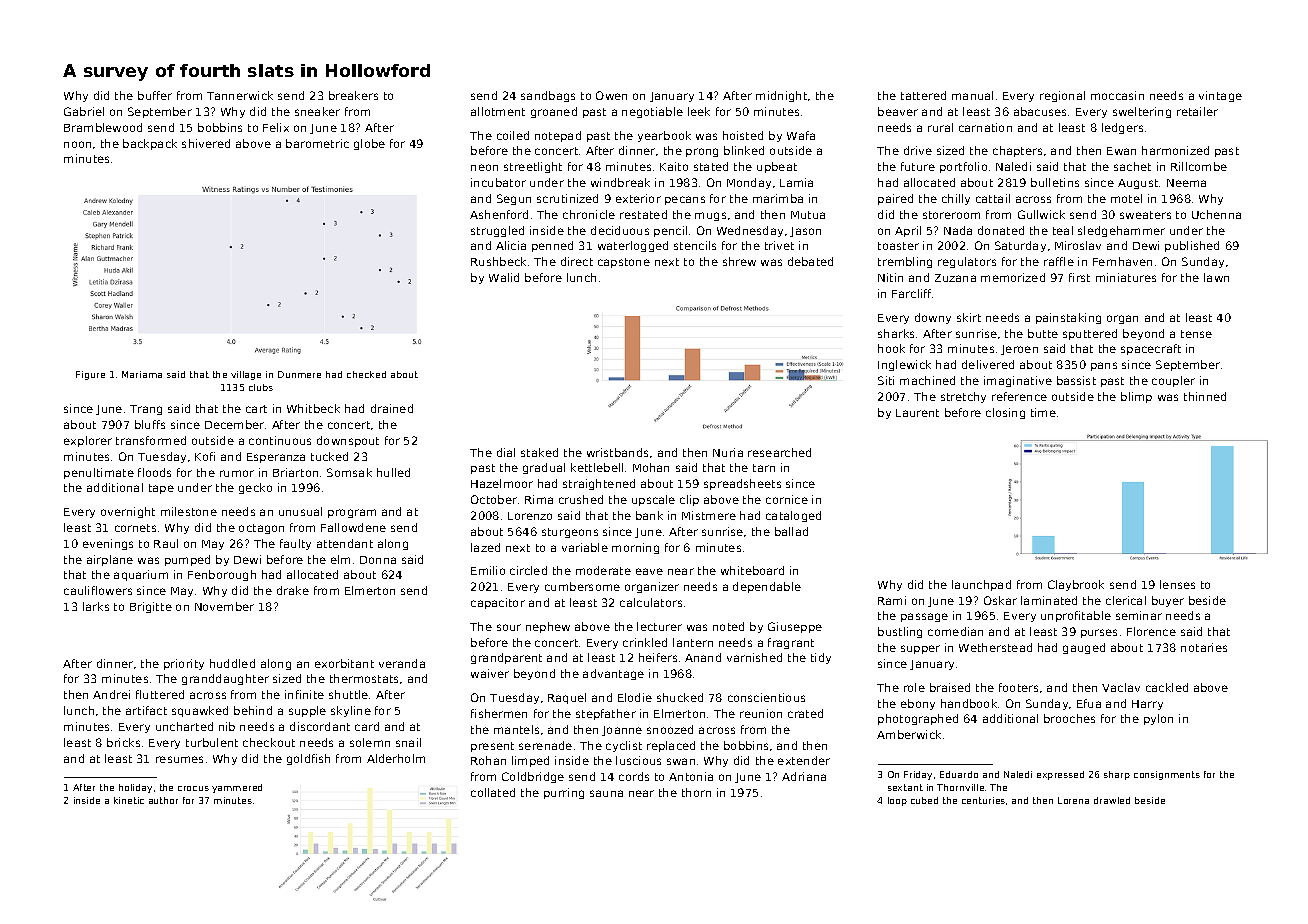 Image resolution: width=1308 pixels, height=924 pixels. Describe the element at coordinates (128, 512) in the image. I see `overnight` at that location.
